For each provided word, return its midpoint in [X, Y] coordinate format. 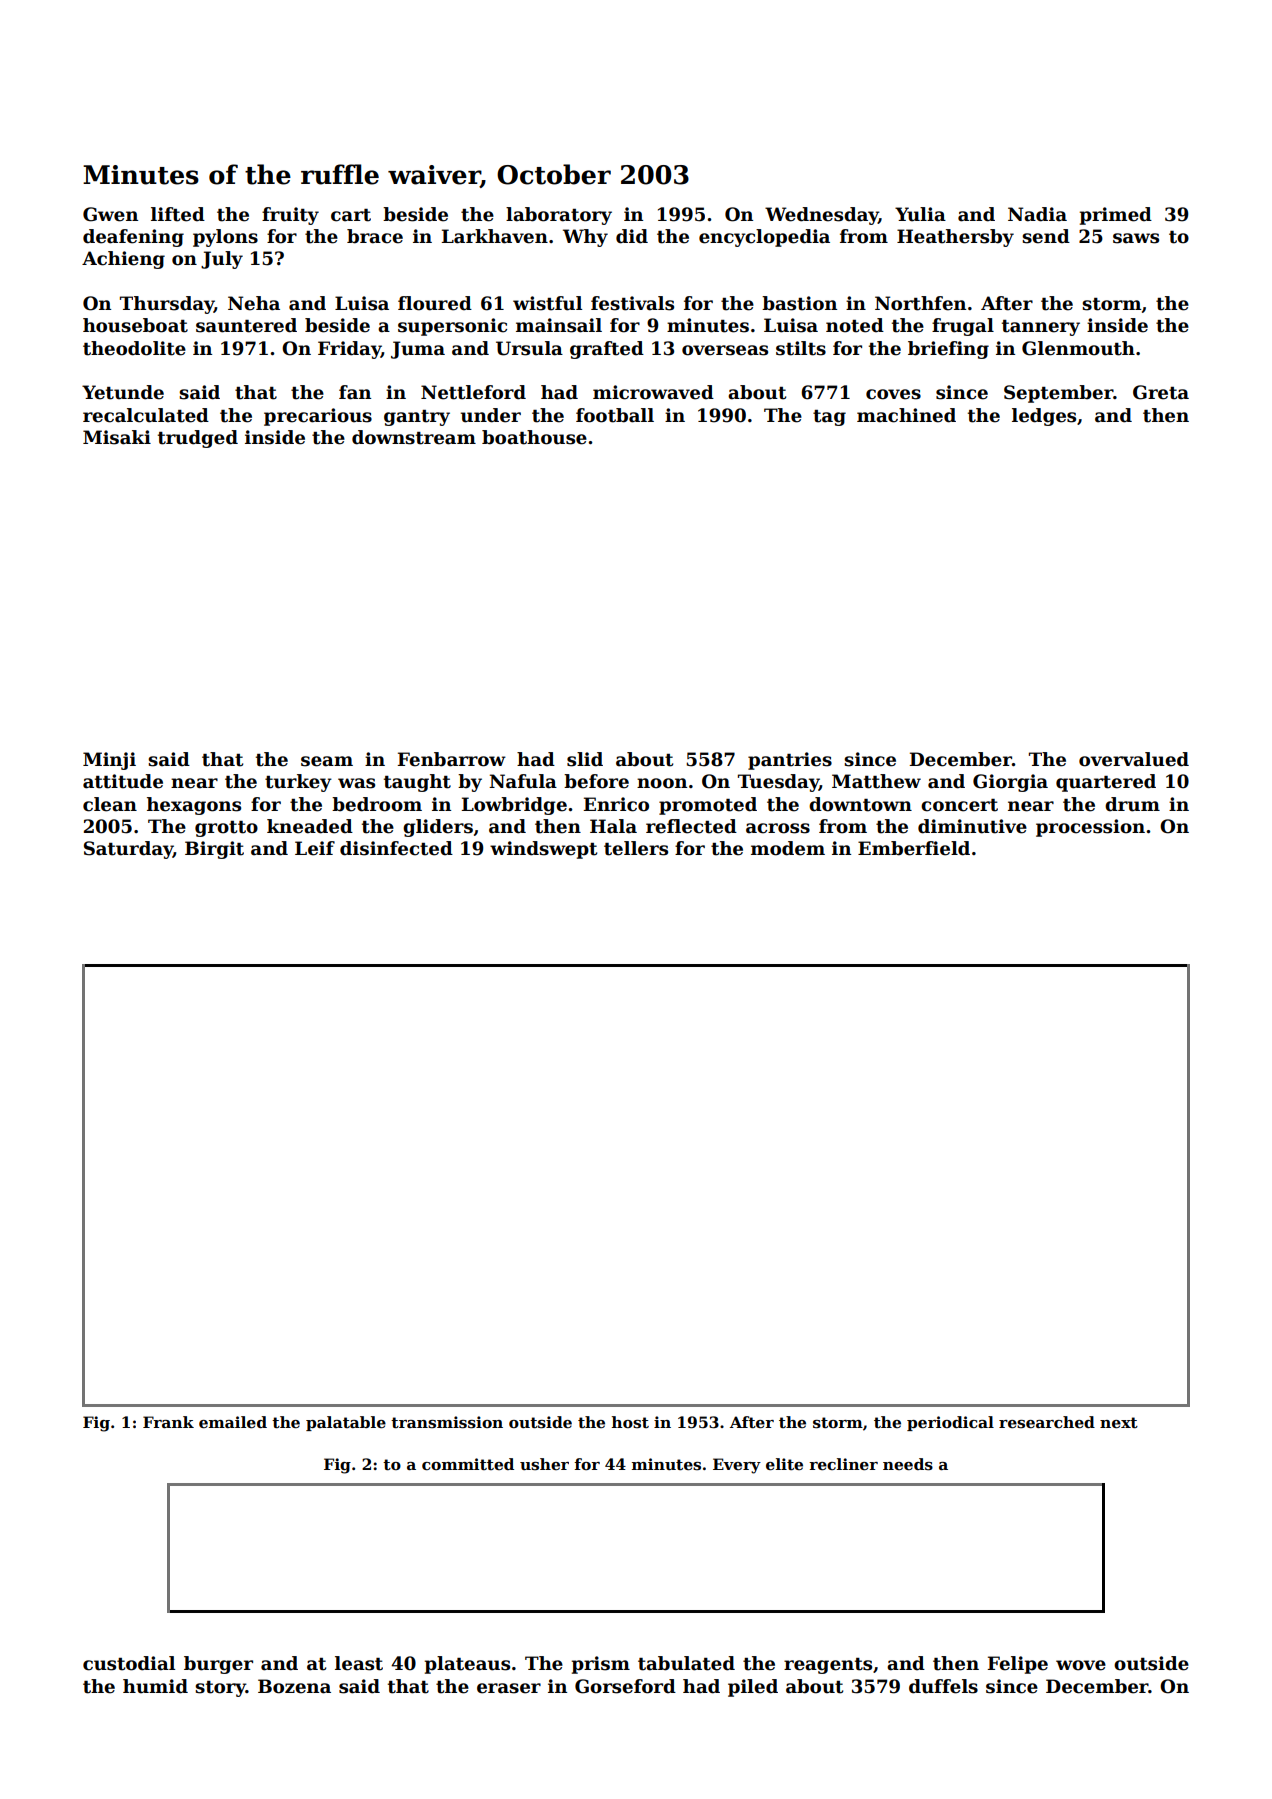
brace [375, 236]
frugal [963, 327]
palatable [346, 1423]
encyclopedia [764, 238]
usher [544, 1464]
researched [1047, 1422]
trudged [198, 439]
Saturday [128, 850]
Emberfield [914, 848]
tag [829, 418]
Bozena [294, 1686]
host [630, 1422]
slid [585, 759]
